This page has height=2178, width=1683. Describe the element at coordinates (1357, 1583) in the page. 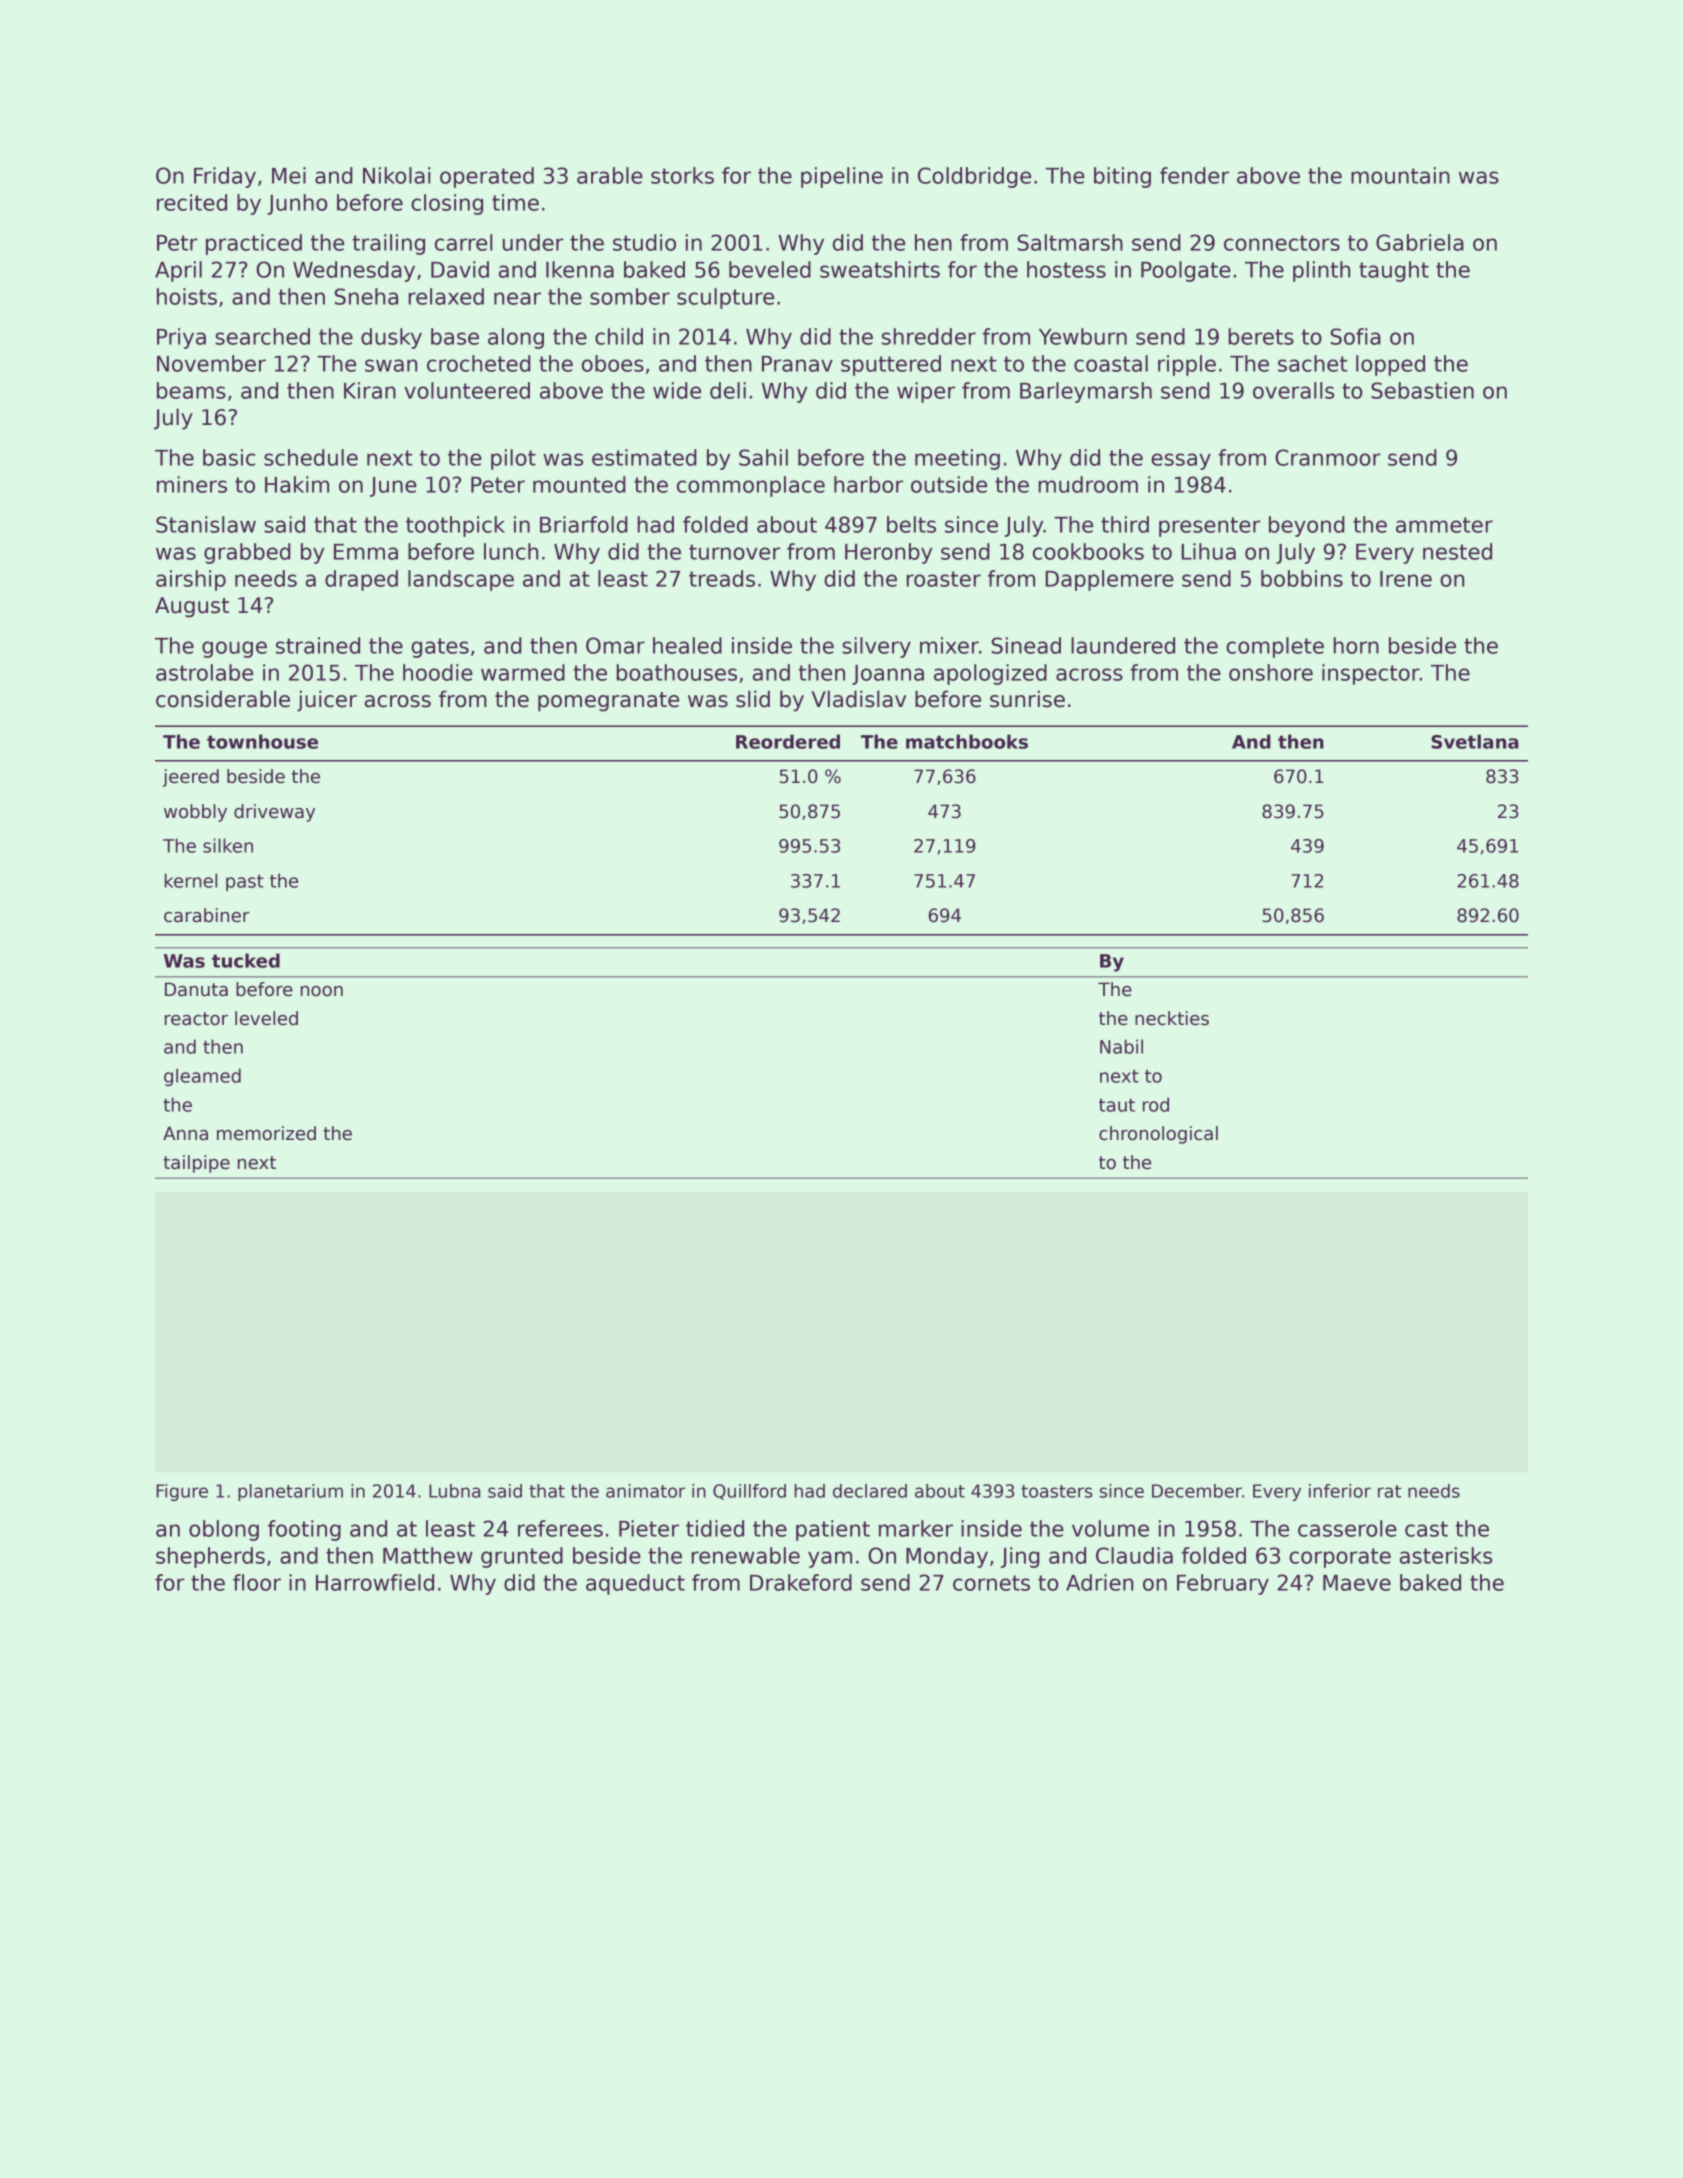

I see `Maeve` at that location.
